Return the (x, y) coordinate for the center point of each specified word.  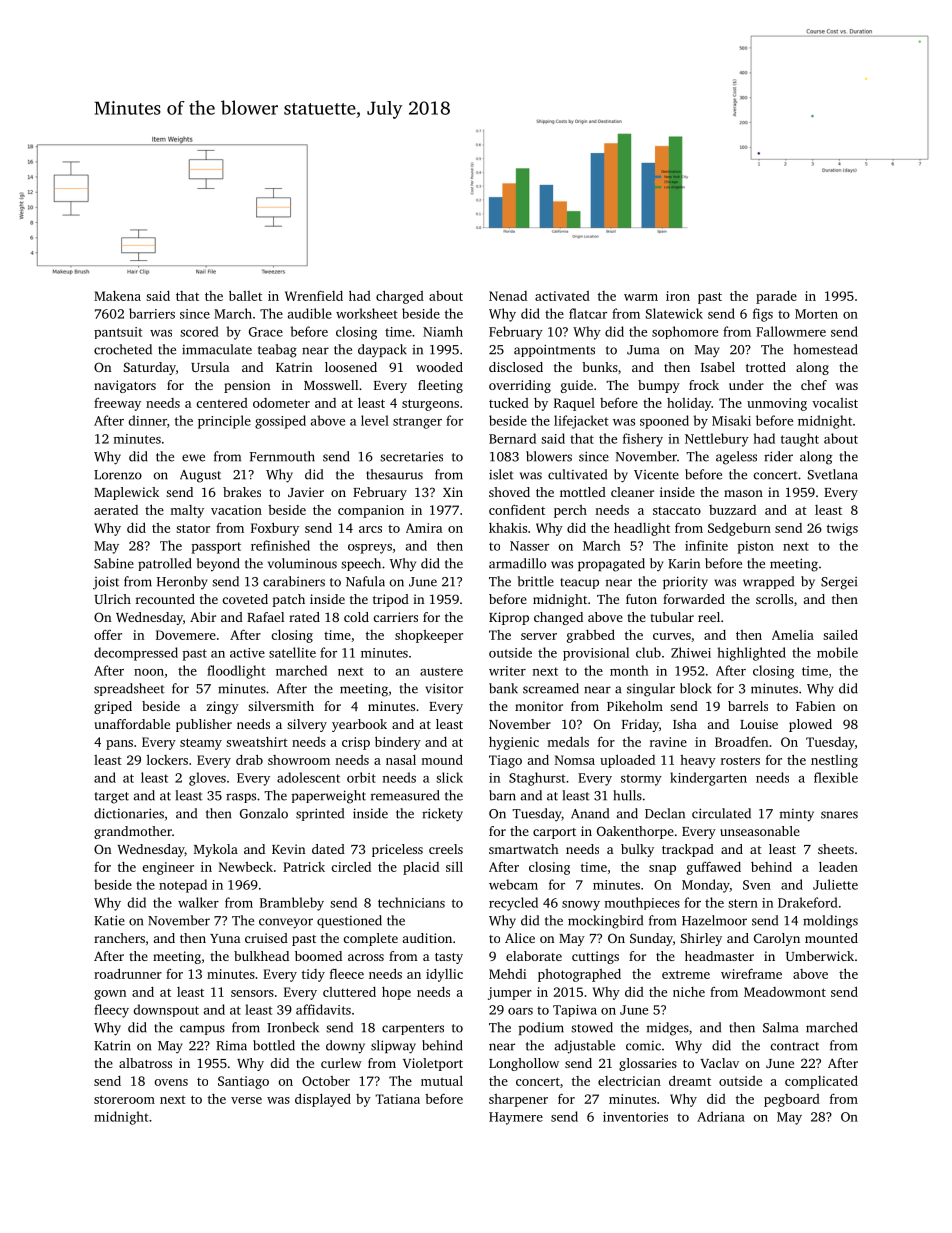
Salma (780, 1027)
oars (520, 1011)
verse (246, 1100)
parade (776, 297)
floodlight (236, 672)
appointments (554, 350)
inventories (635, 1117)
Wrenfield (314, 295)
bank (503, 688)
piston (756, 547)
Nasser (529, 546)
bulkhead (261, 956)
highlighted (752, 654)
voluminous (302, 563)
